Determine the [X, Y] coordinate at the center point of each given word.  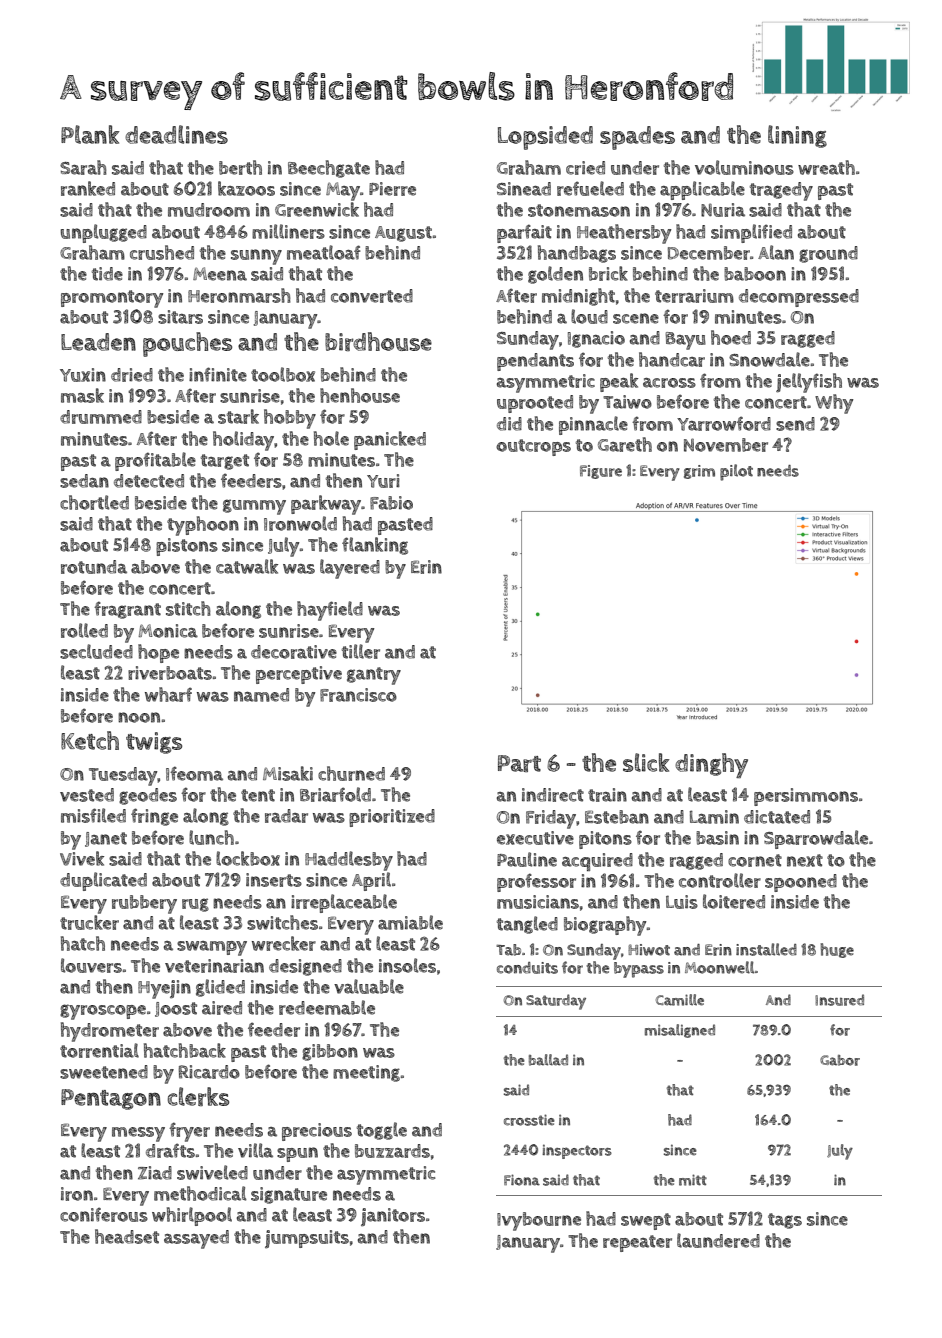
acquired [597, 862]
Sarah [83, 167]
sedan [84, 481]
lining [797, 136]
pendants [535, 362]
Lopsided [545, 138]
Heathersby [624, 234]
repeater [637, 1243]
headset [127, 1236]
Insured [839, 1000]
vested [87, 795]
